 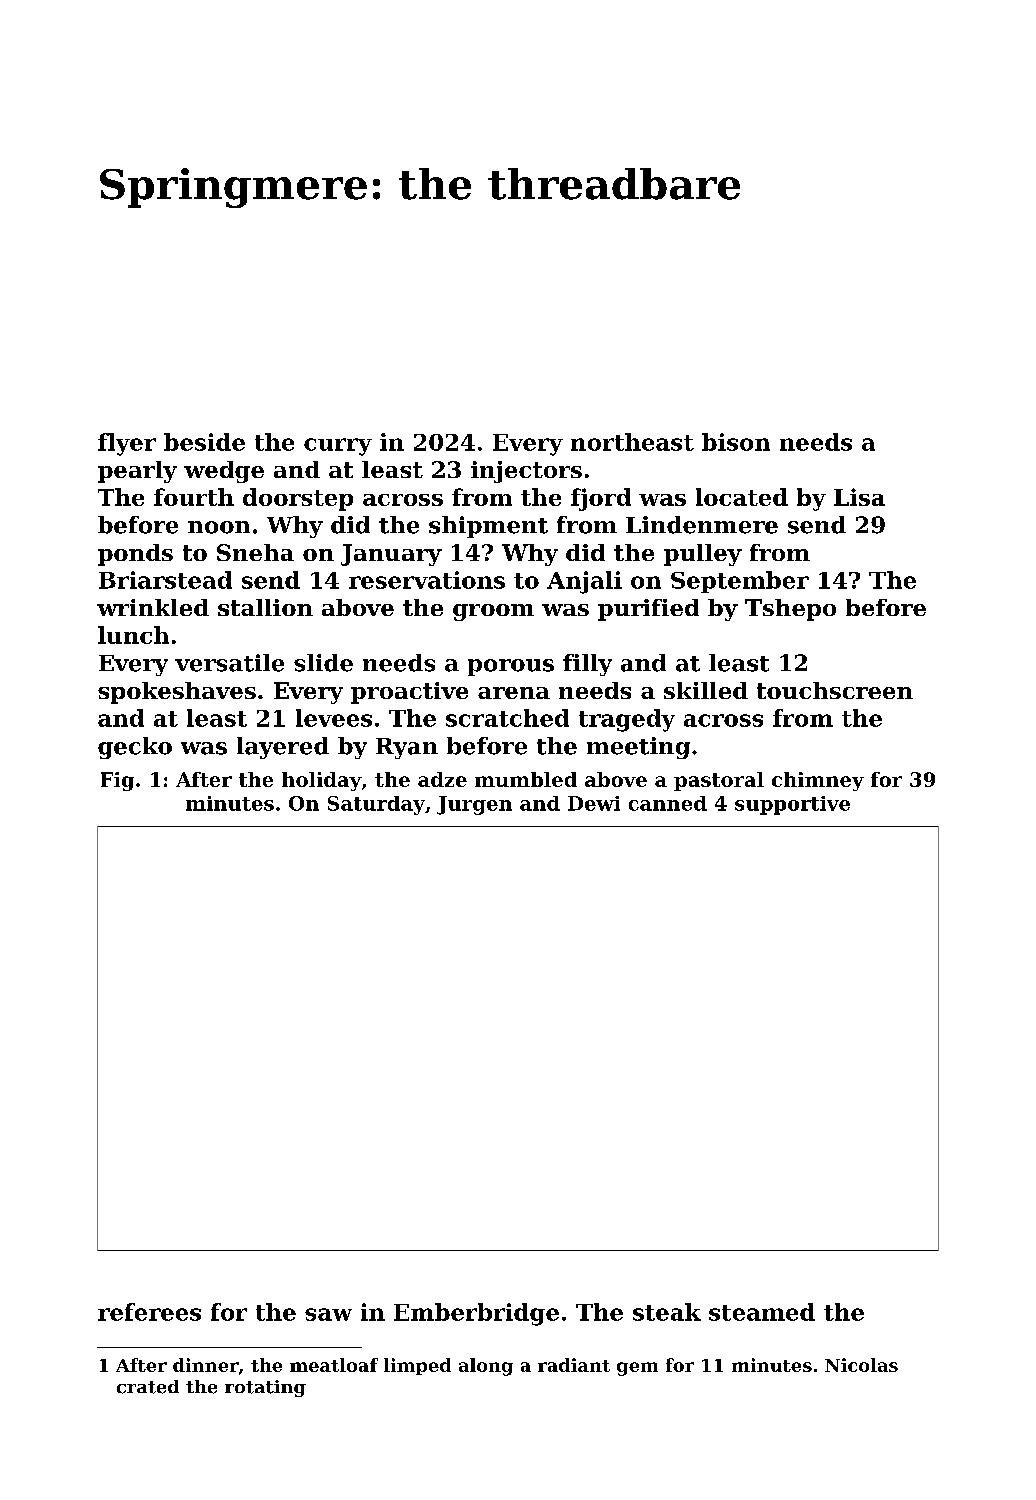 I want to click on chimney, so click(x=818, y=781).
